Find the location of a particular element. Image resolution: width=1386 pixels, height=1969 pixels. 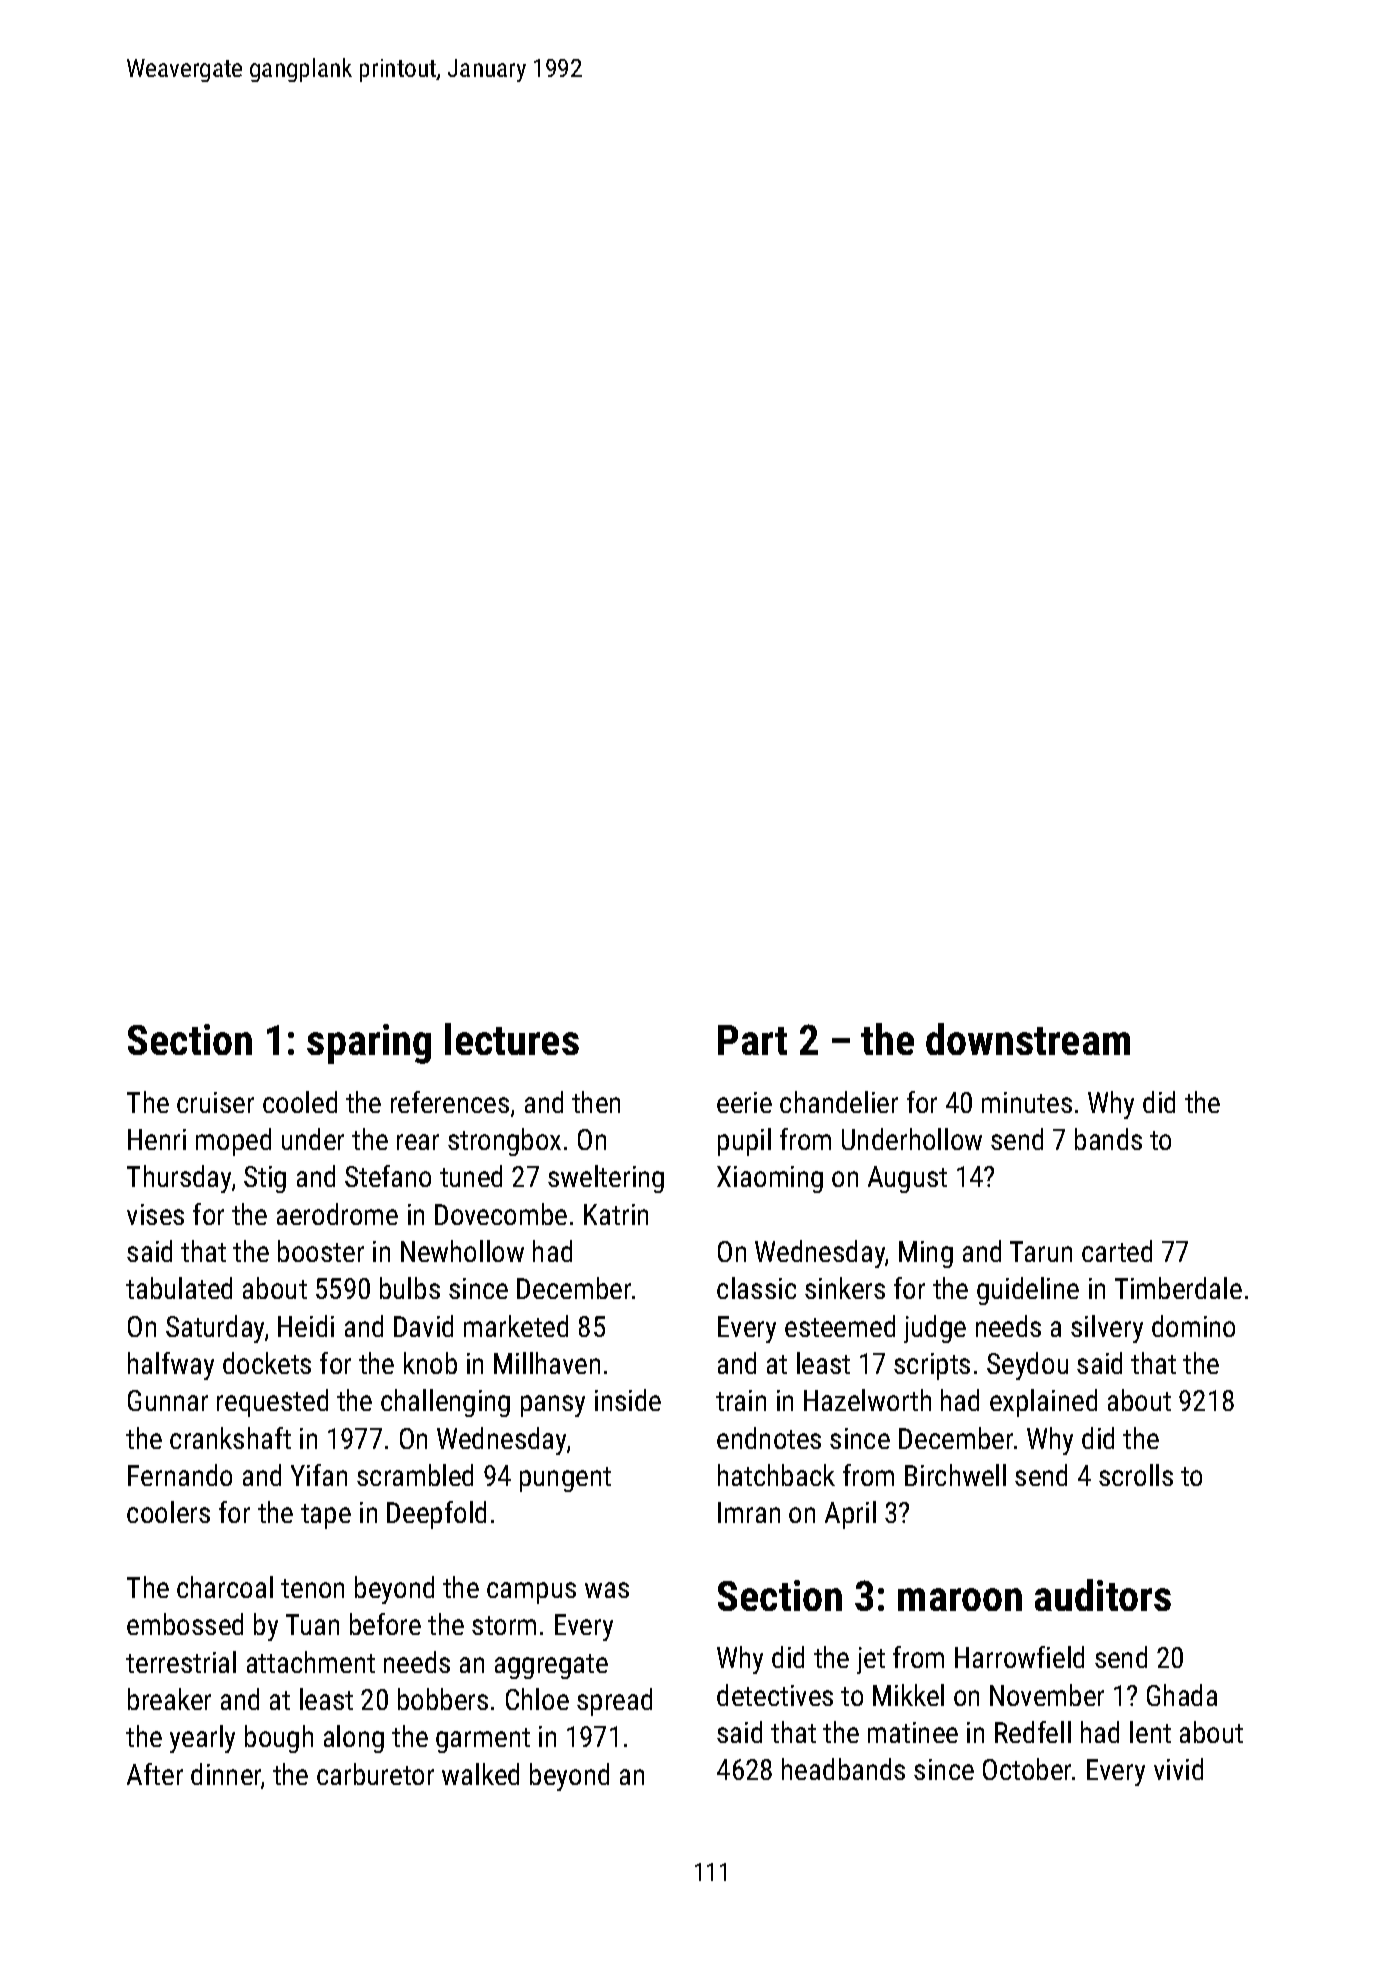

marketed is located at coordinates (516, 1326).
